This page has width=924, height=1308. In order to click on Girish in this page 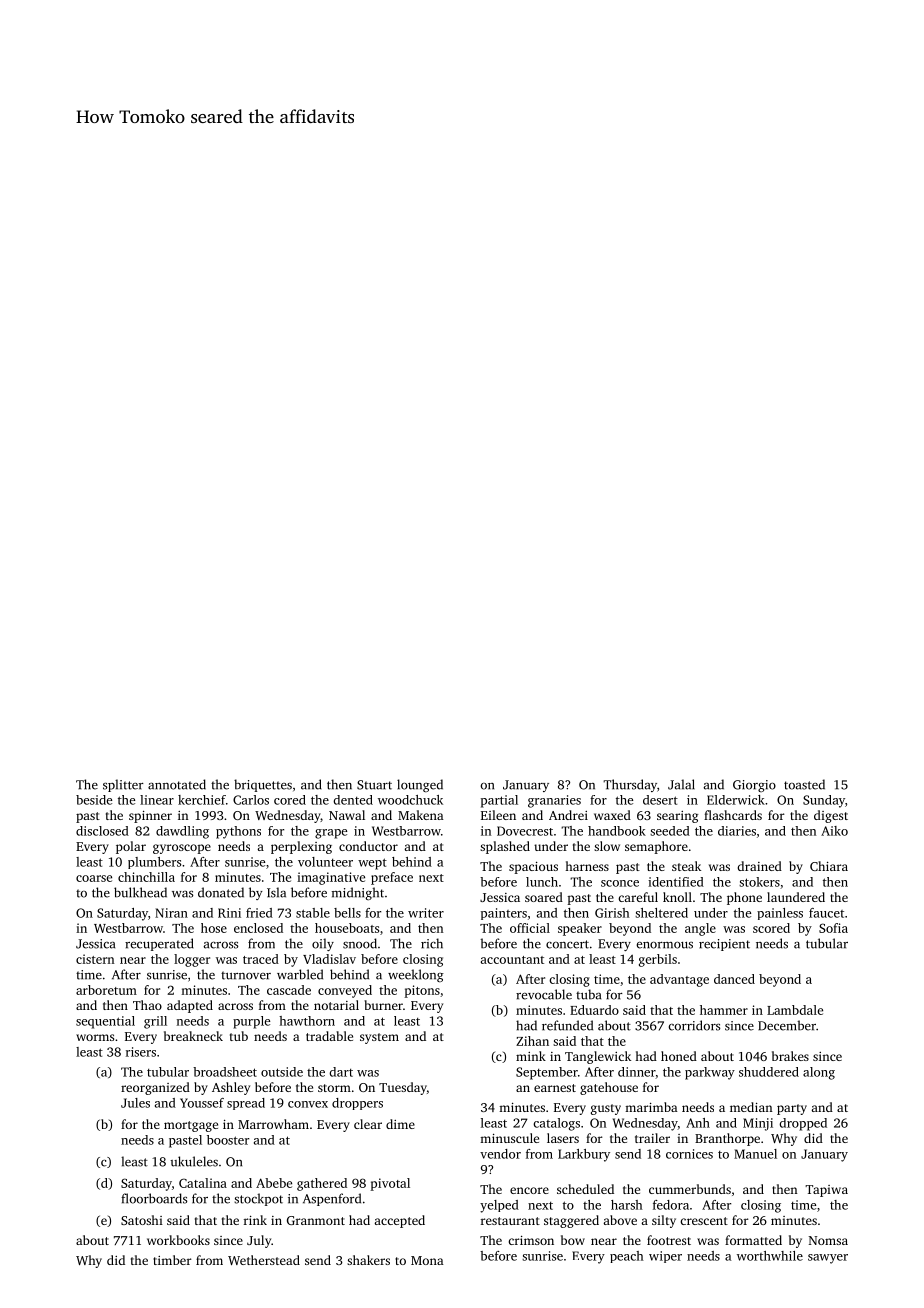, I will do `click(612, 913)`.
